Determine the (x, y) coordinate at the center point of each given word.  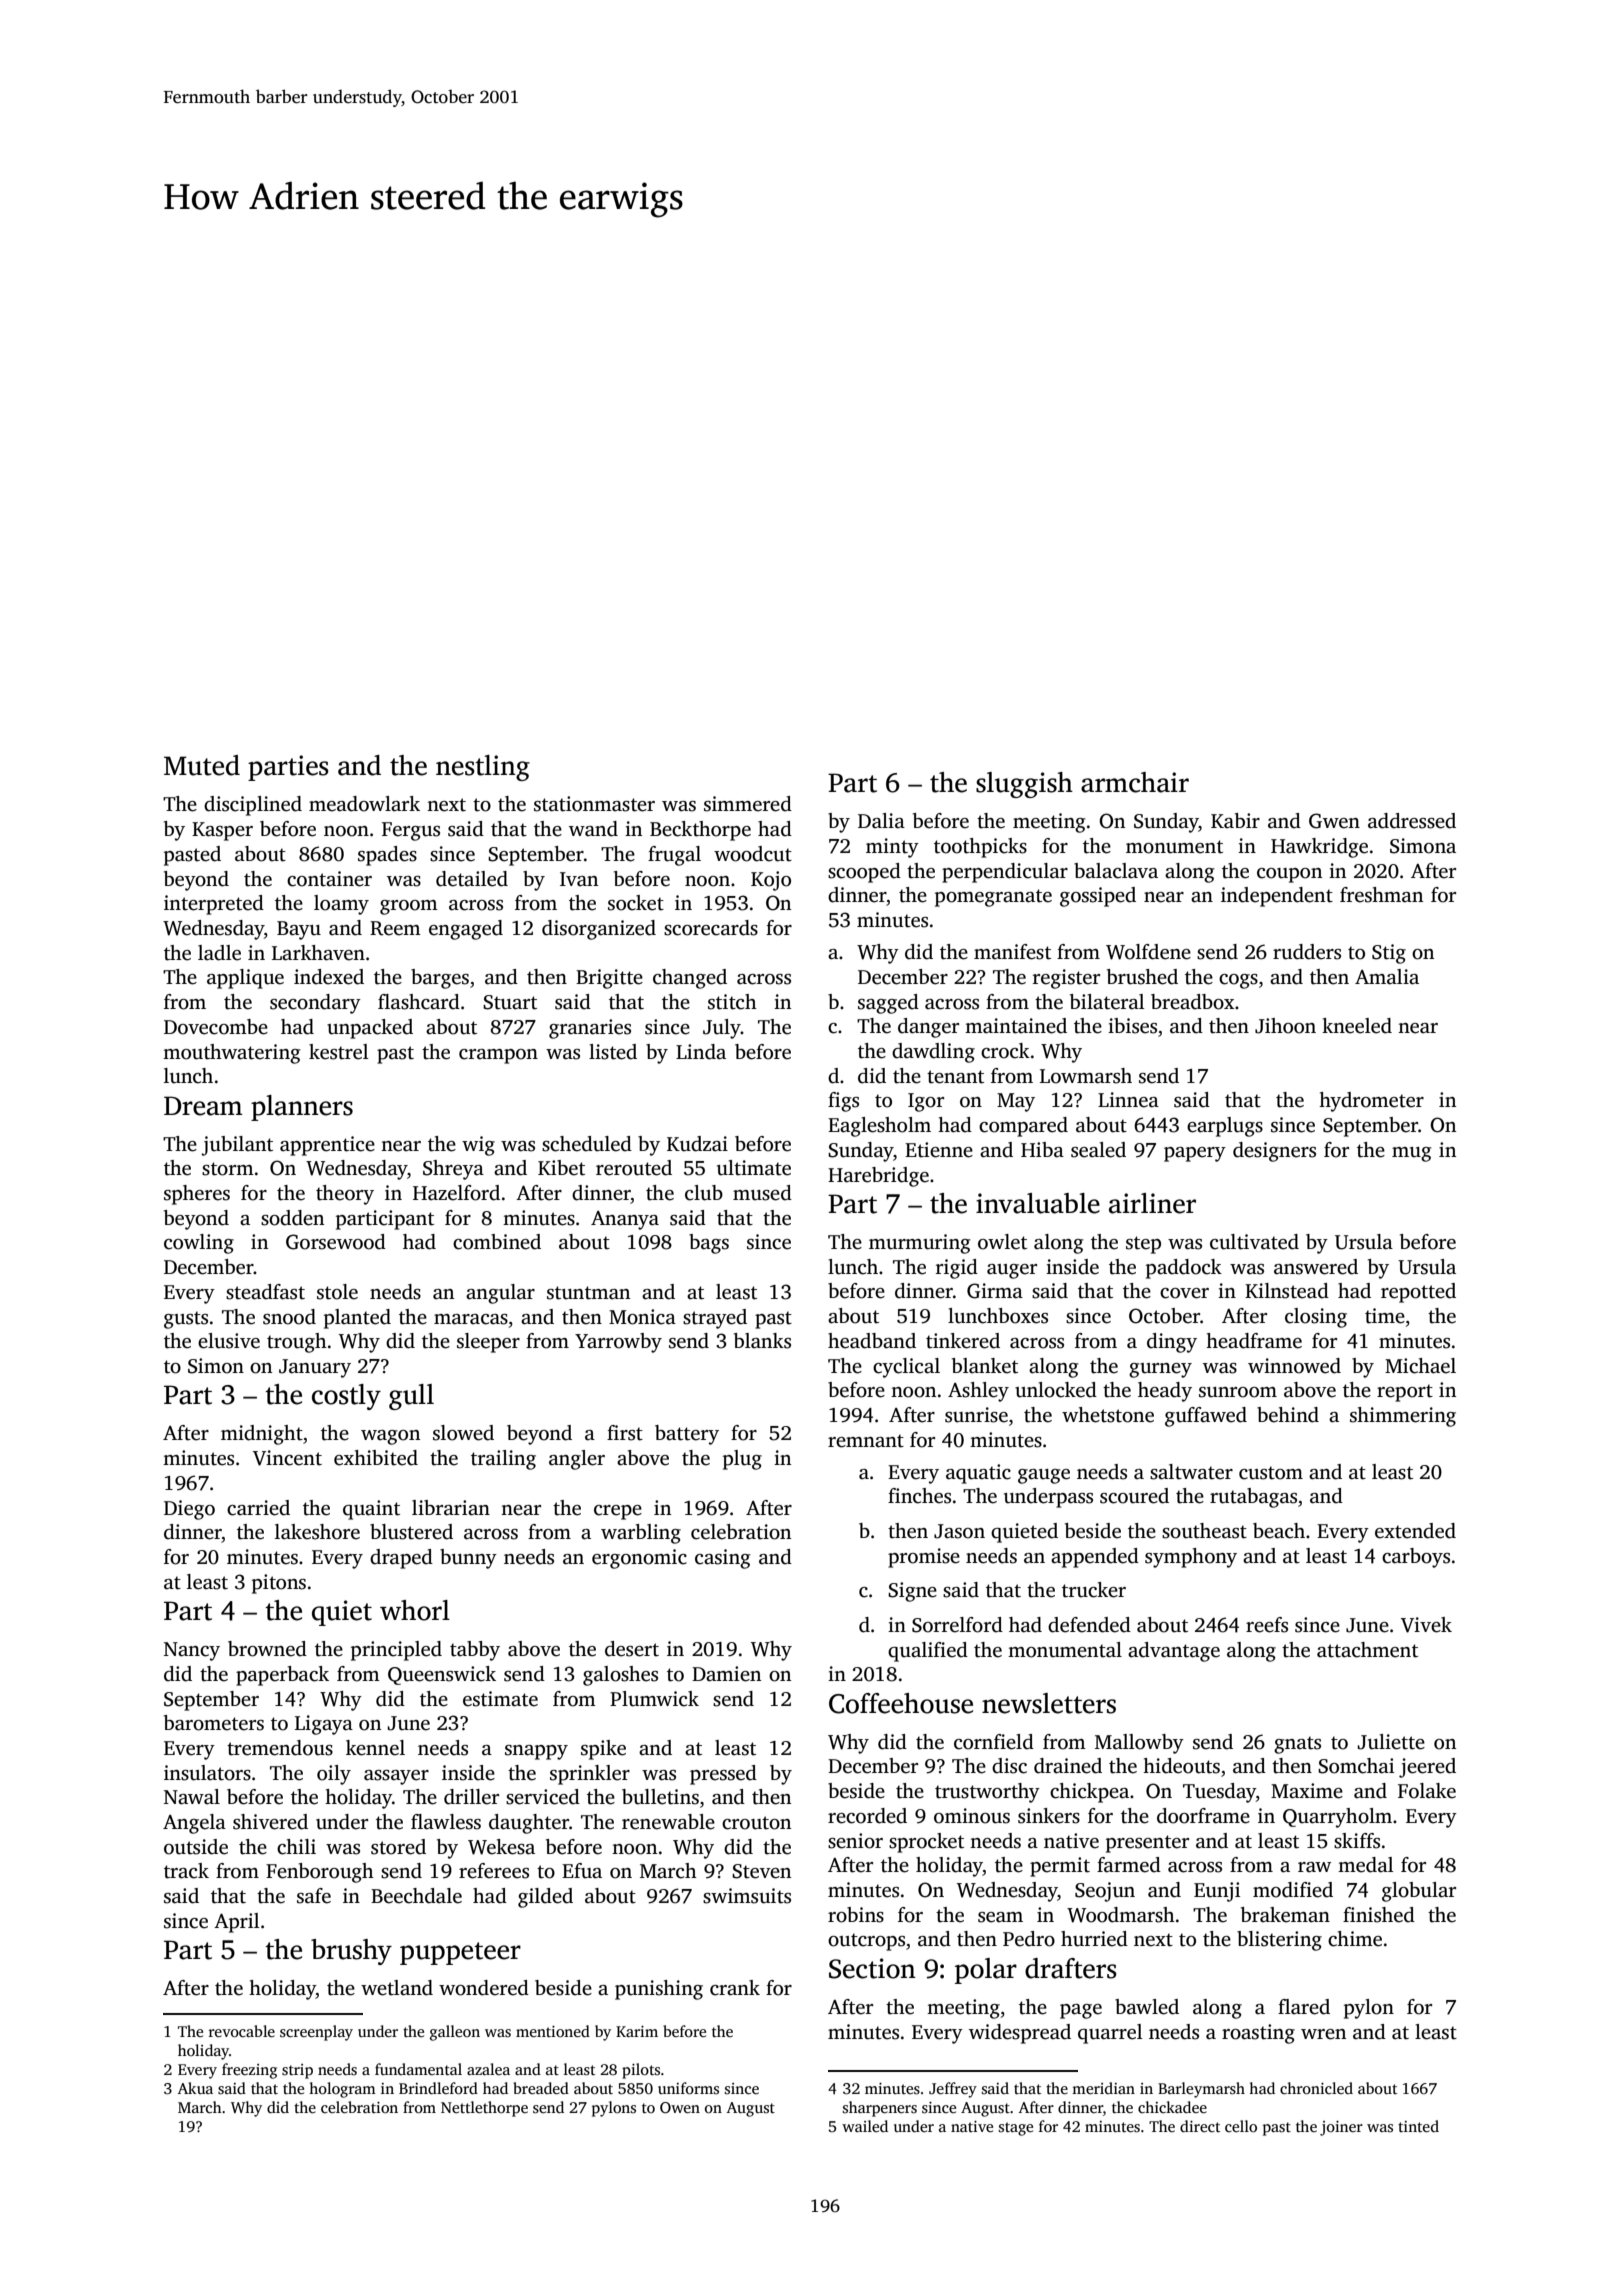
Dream (203, 1106)
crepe (618, 1512)
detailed (472, 879)
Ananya (625, 1220)
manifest (1012, 952)
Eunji (1217, 1892)
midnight (262, 1435)
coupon (1289, 875)
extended (1415, 1531)
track (186, 1871)
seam (1000, 1917)
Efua (582, 1871)
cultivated (1254, 1242)
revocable (242, 2031)
